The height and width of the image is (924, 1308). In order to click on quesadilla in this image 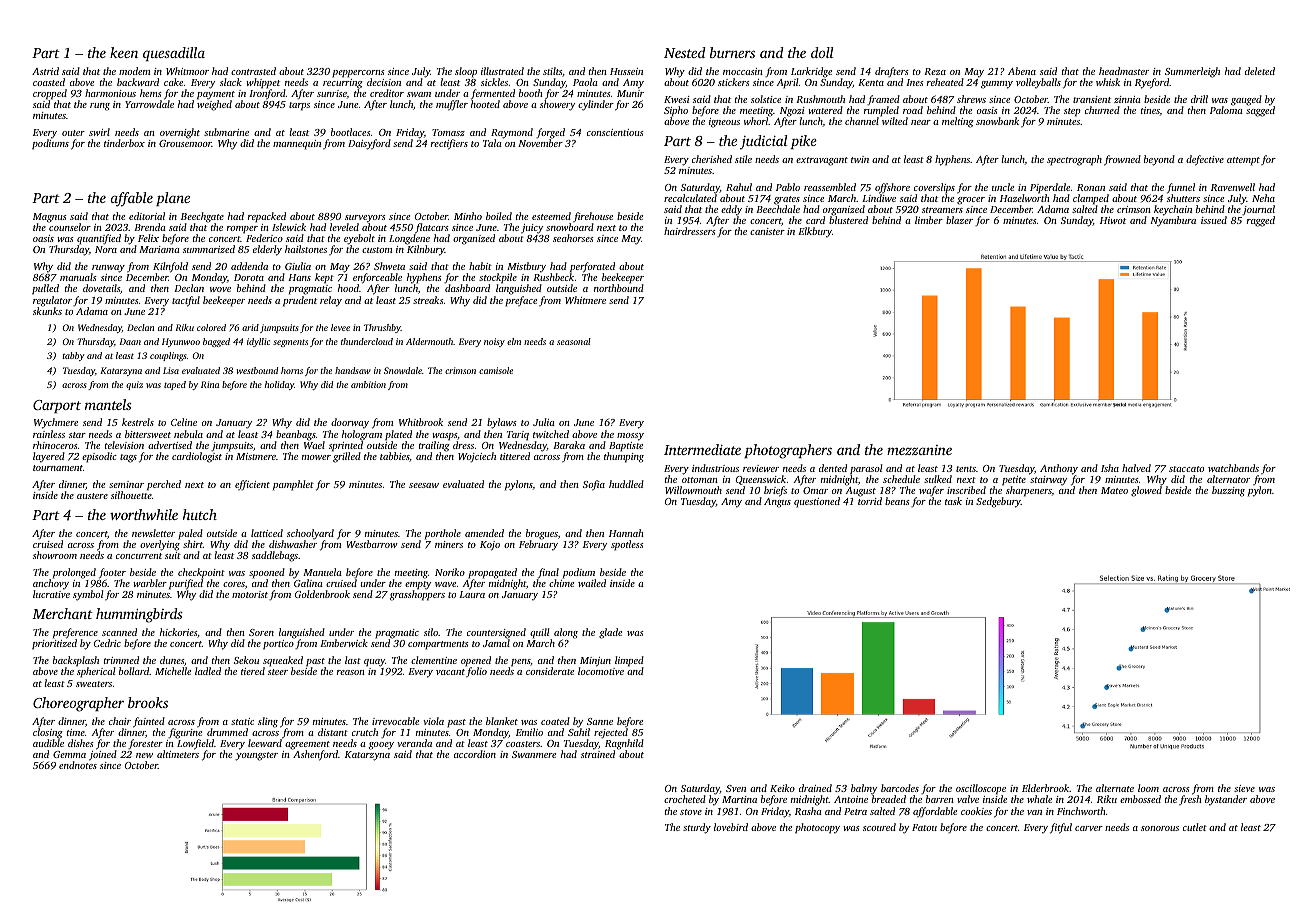, I will do `click(174, 54)`.
